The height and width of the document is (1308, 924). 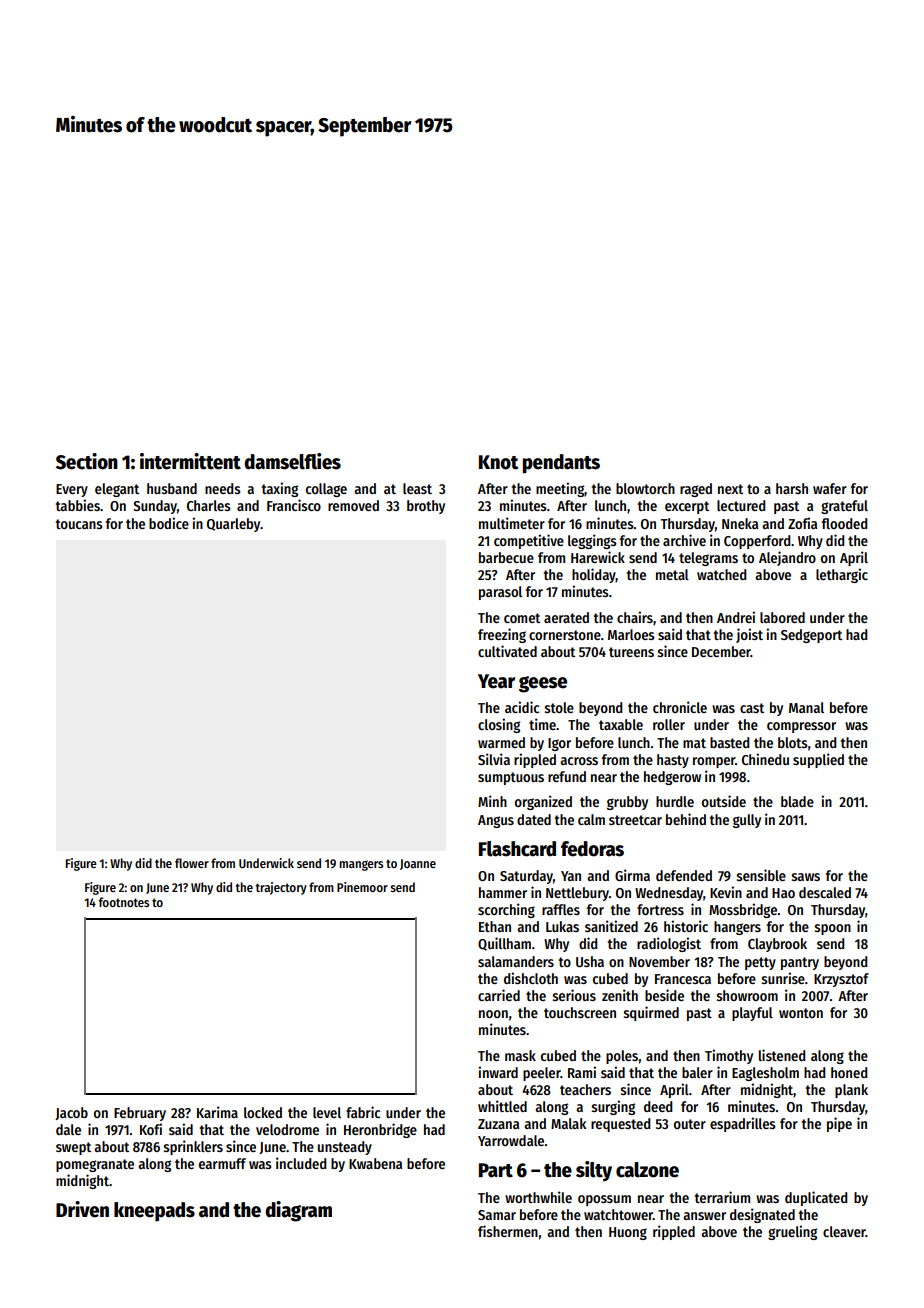 What do you see at coordinates (684, 540) in the document?
I see `archive` at bounding box center [684, 540].
